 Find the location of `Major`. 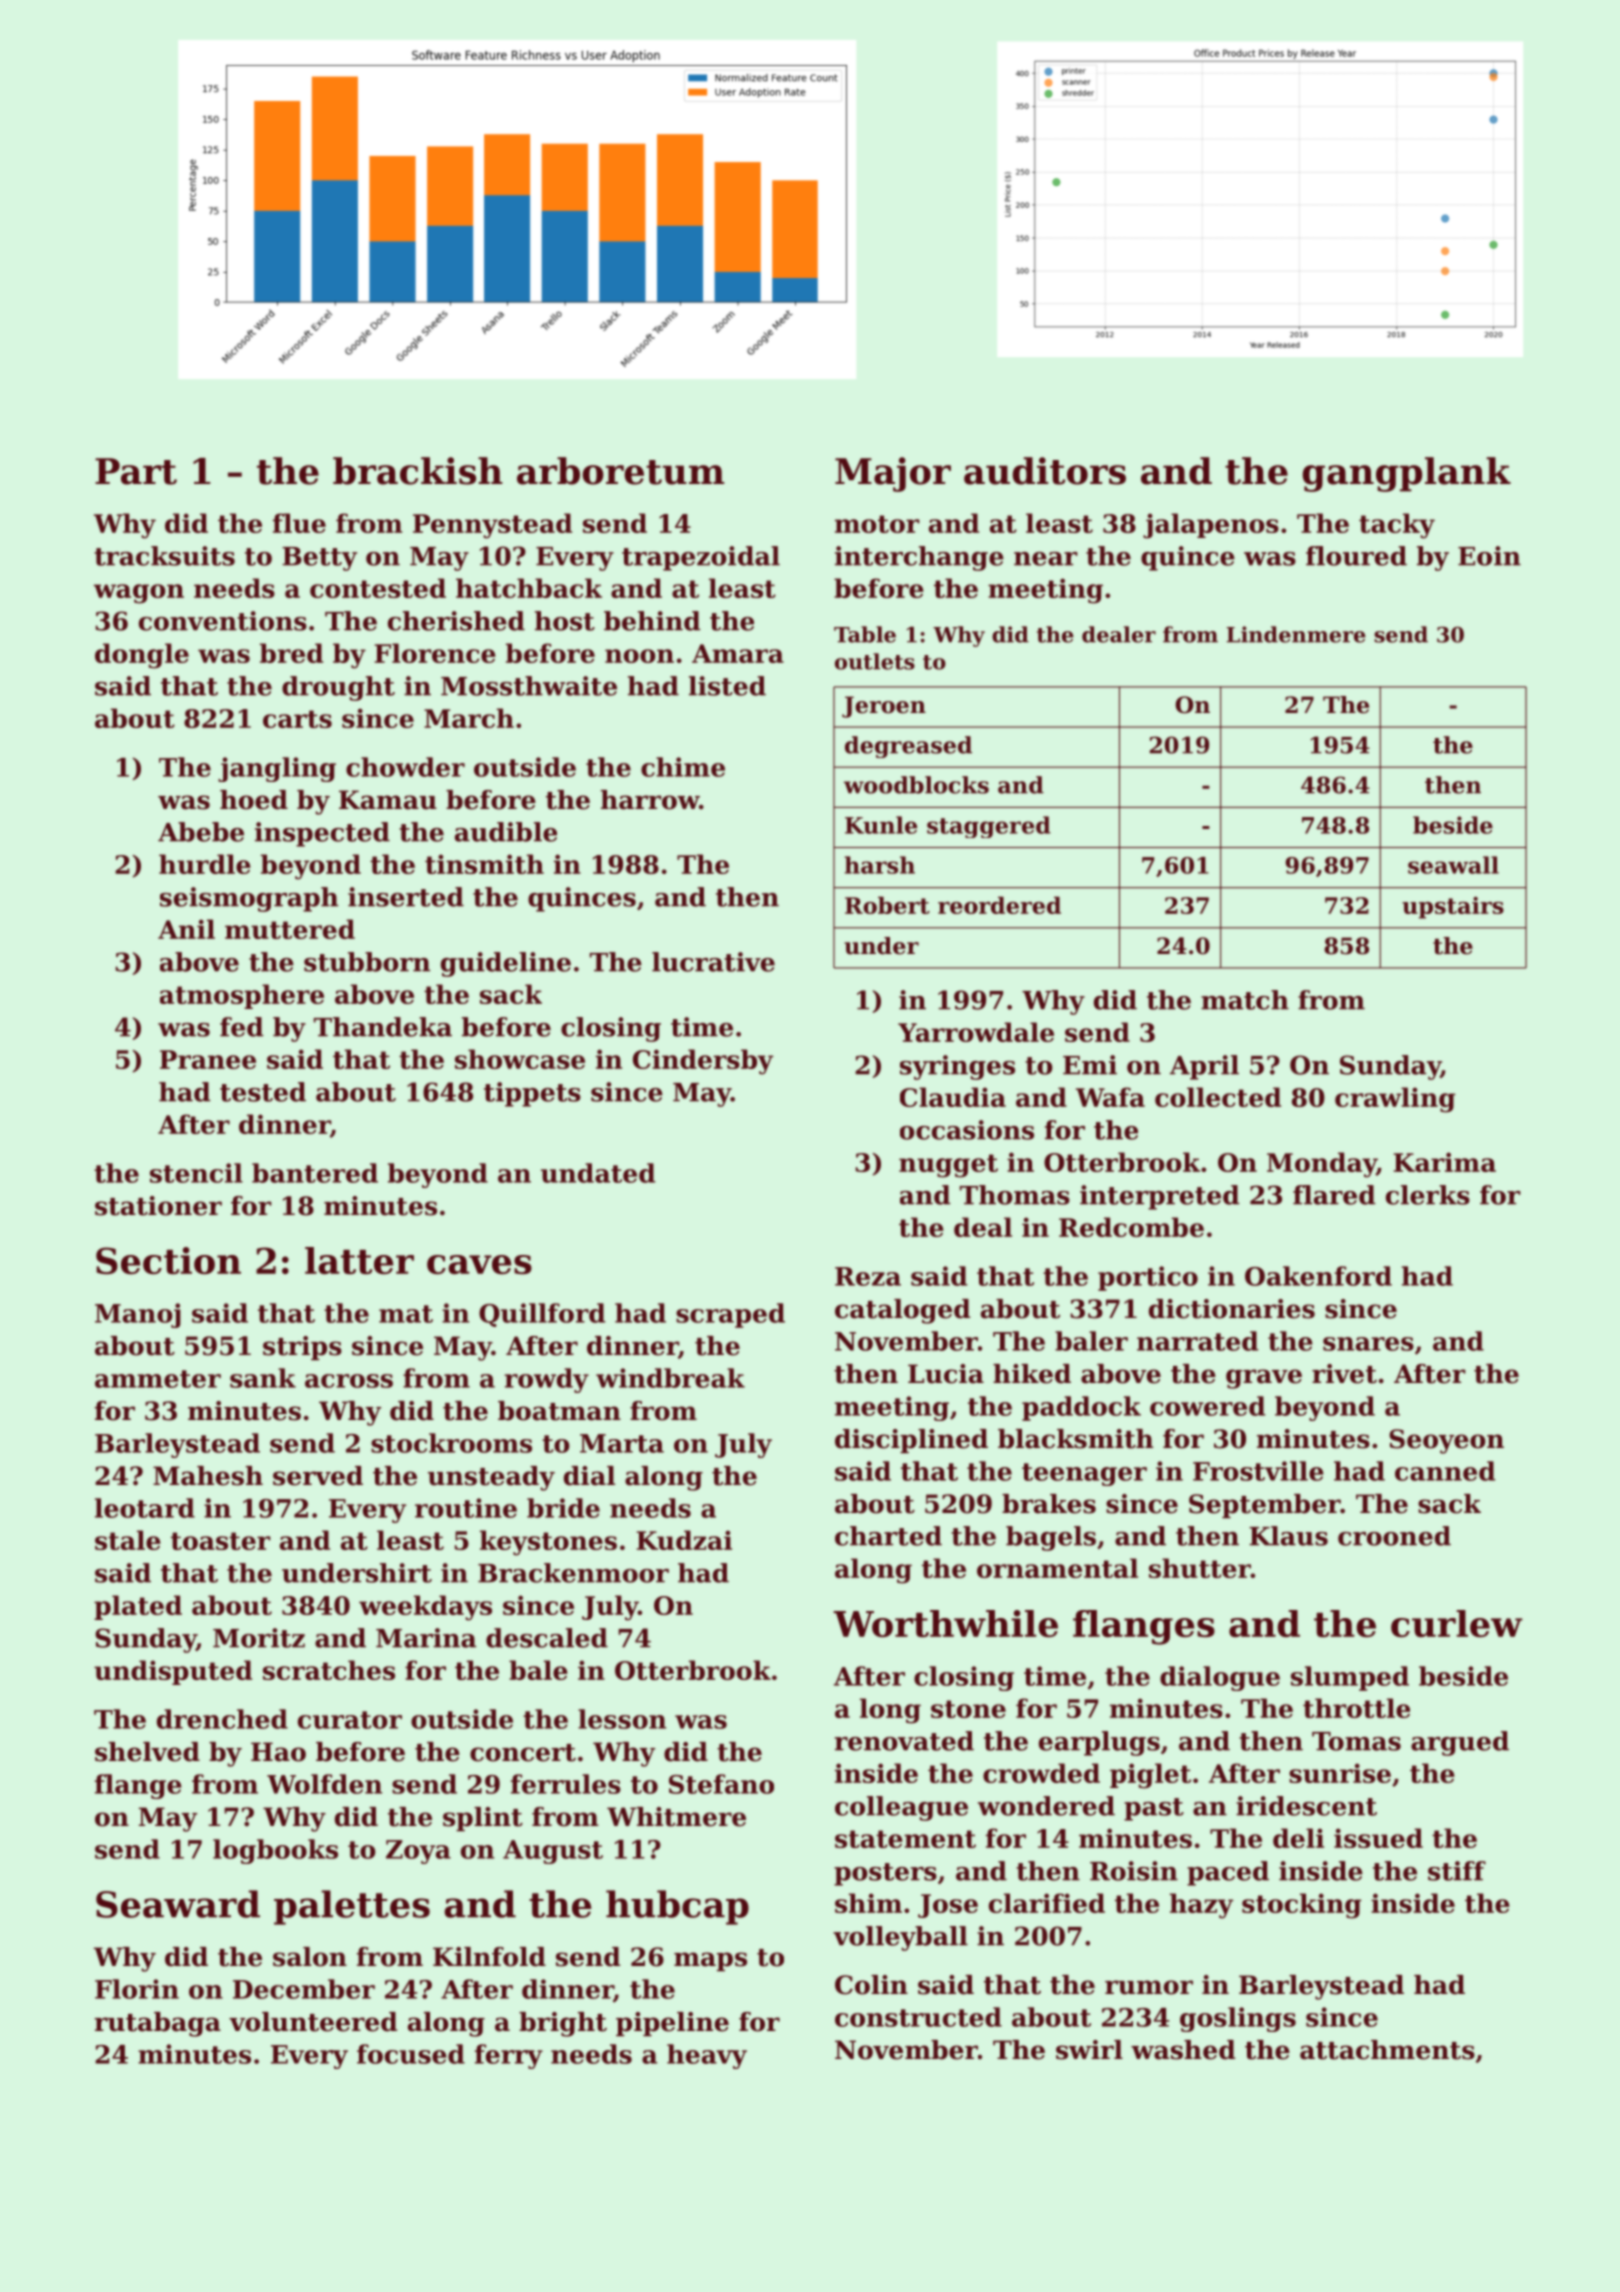

Major is located at coordinates (893, 474).
